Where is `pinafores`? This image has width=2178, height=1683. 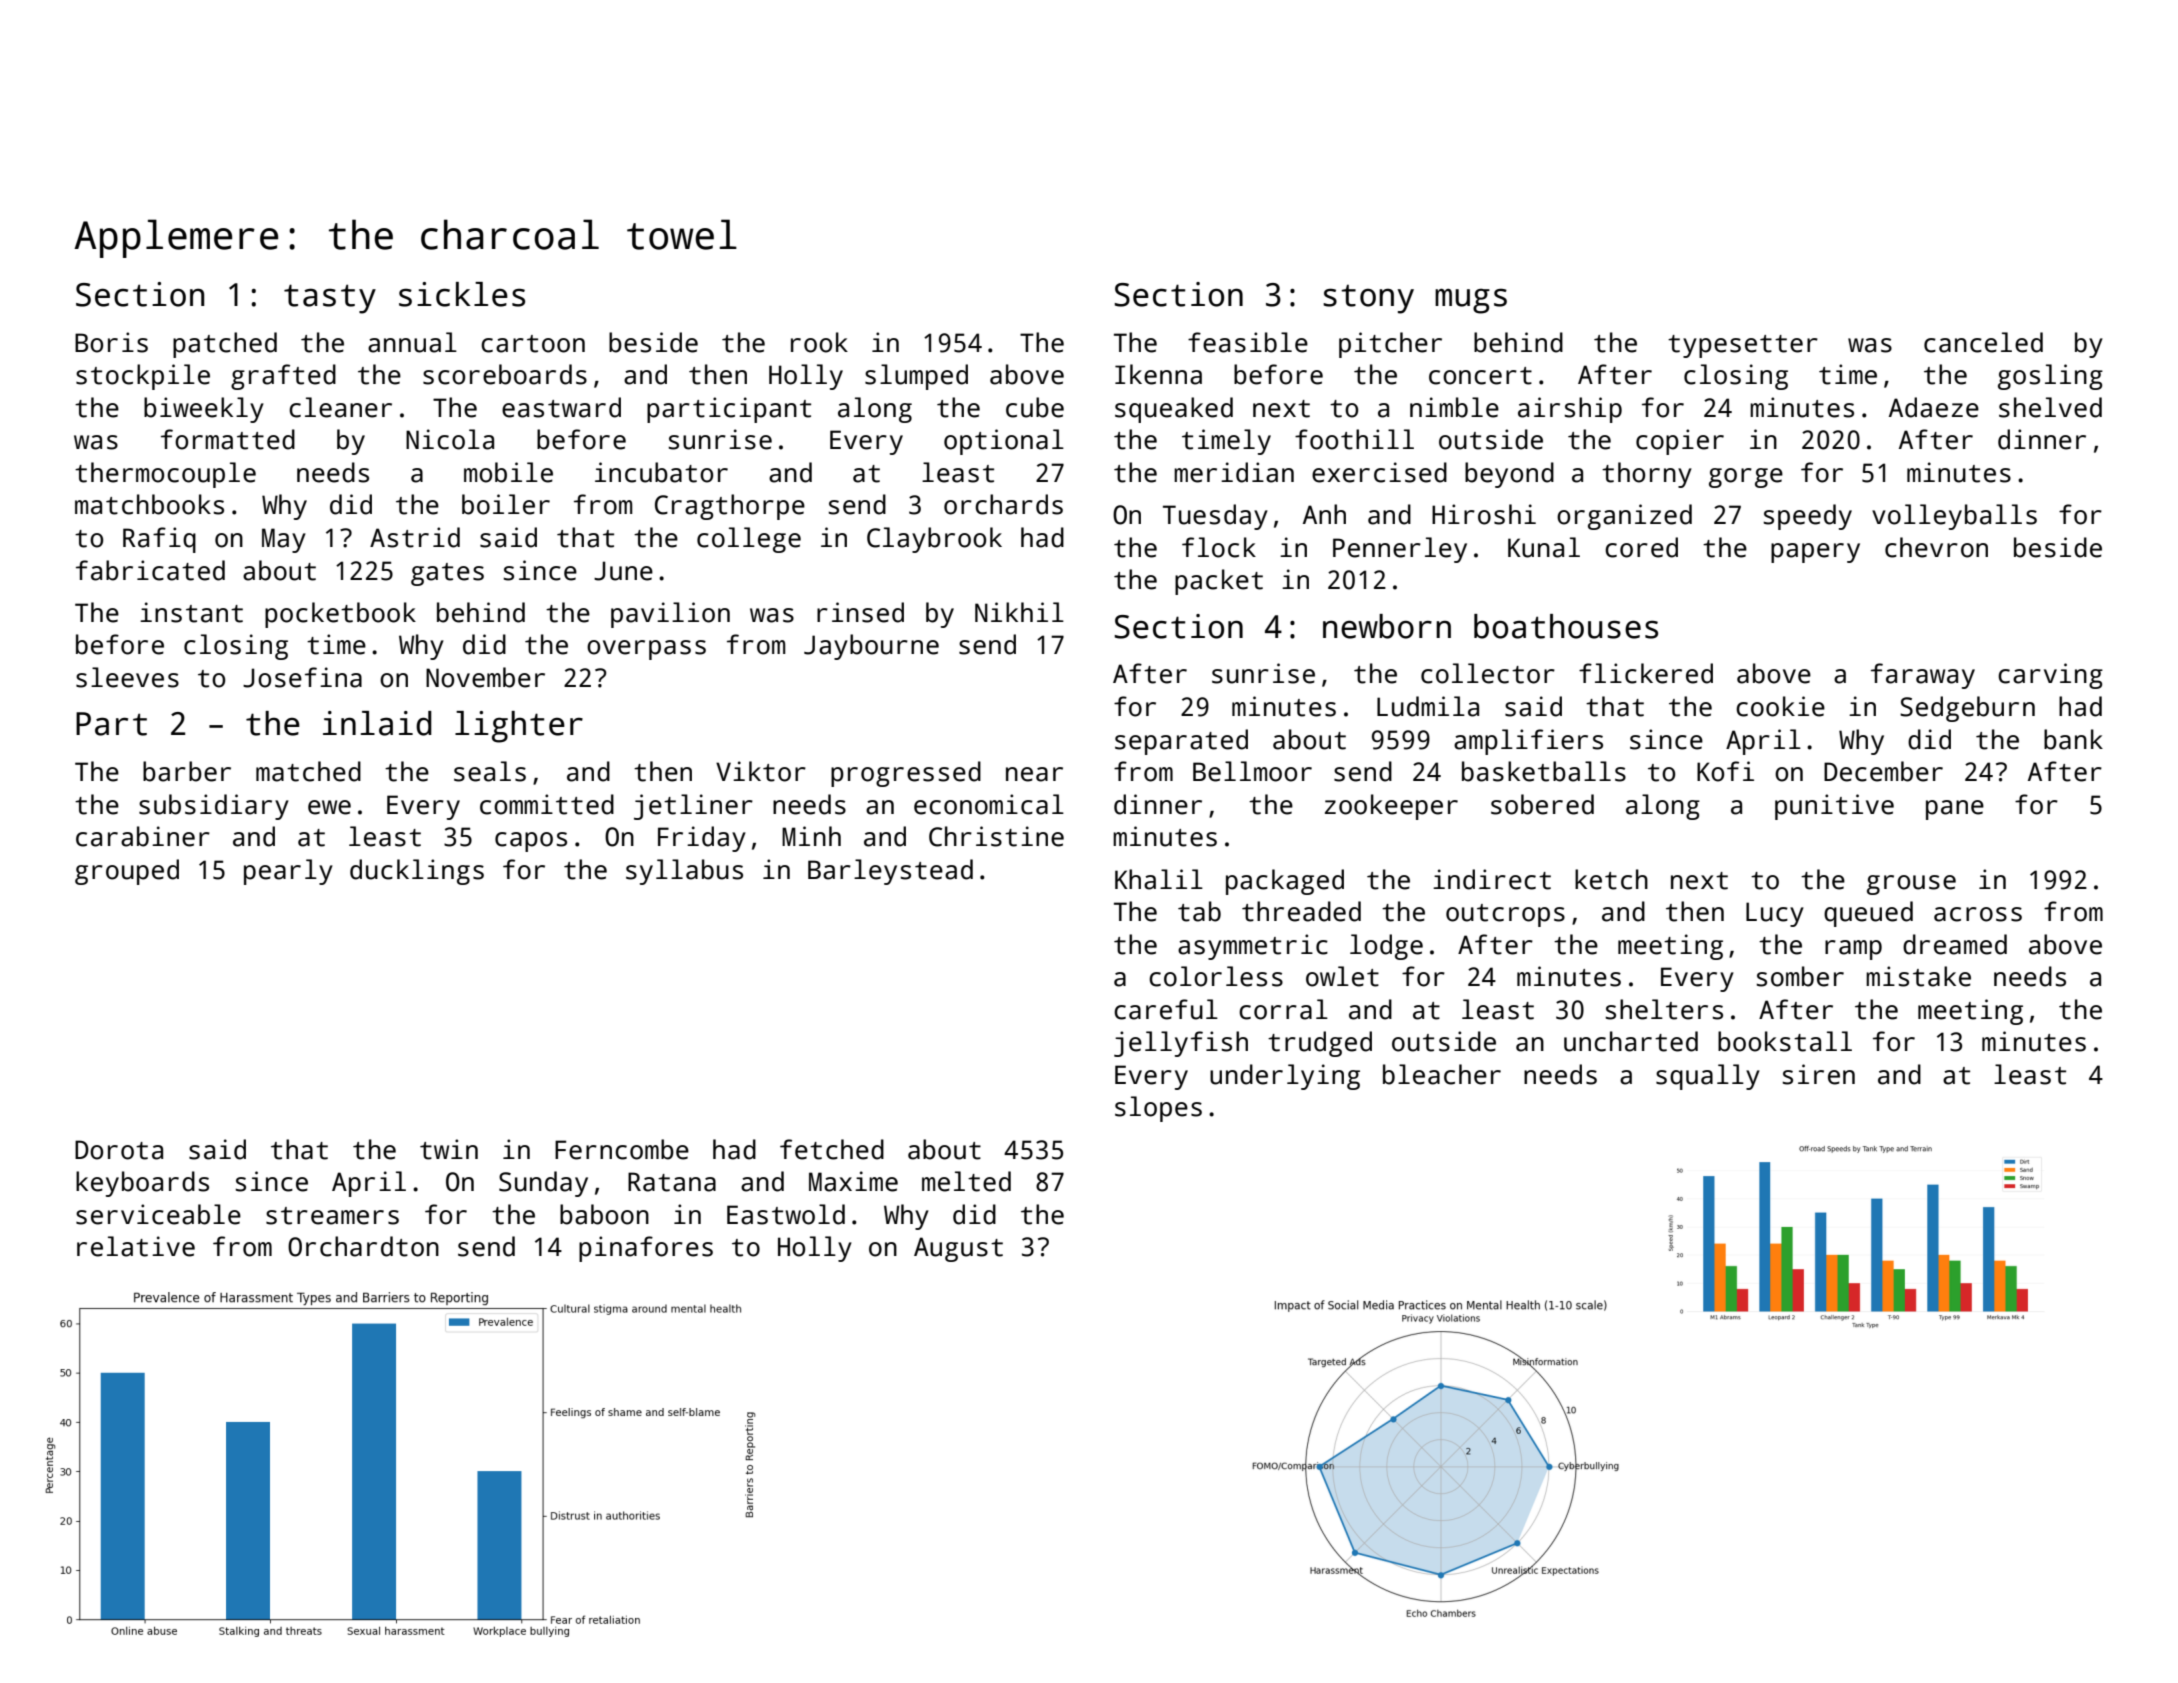
pinafores is located at coordinates (646, 1249).
